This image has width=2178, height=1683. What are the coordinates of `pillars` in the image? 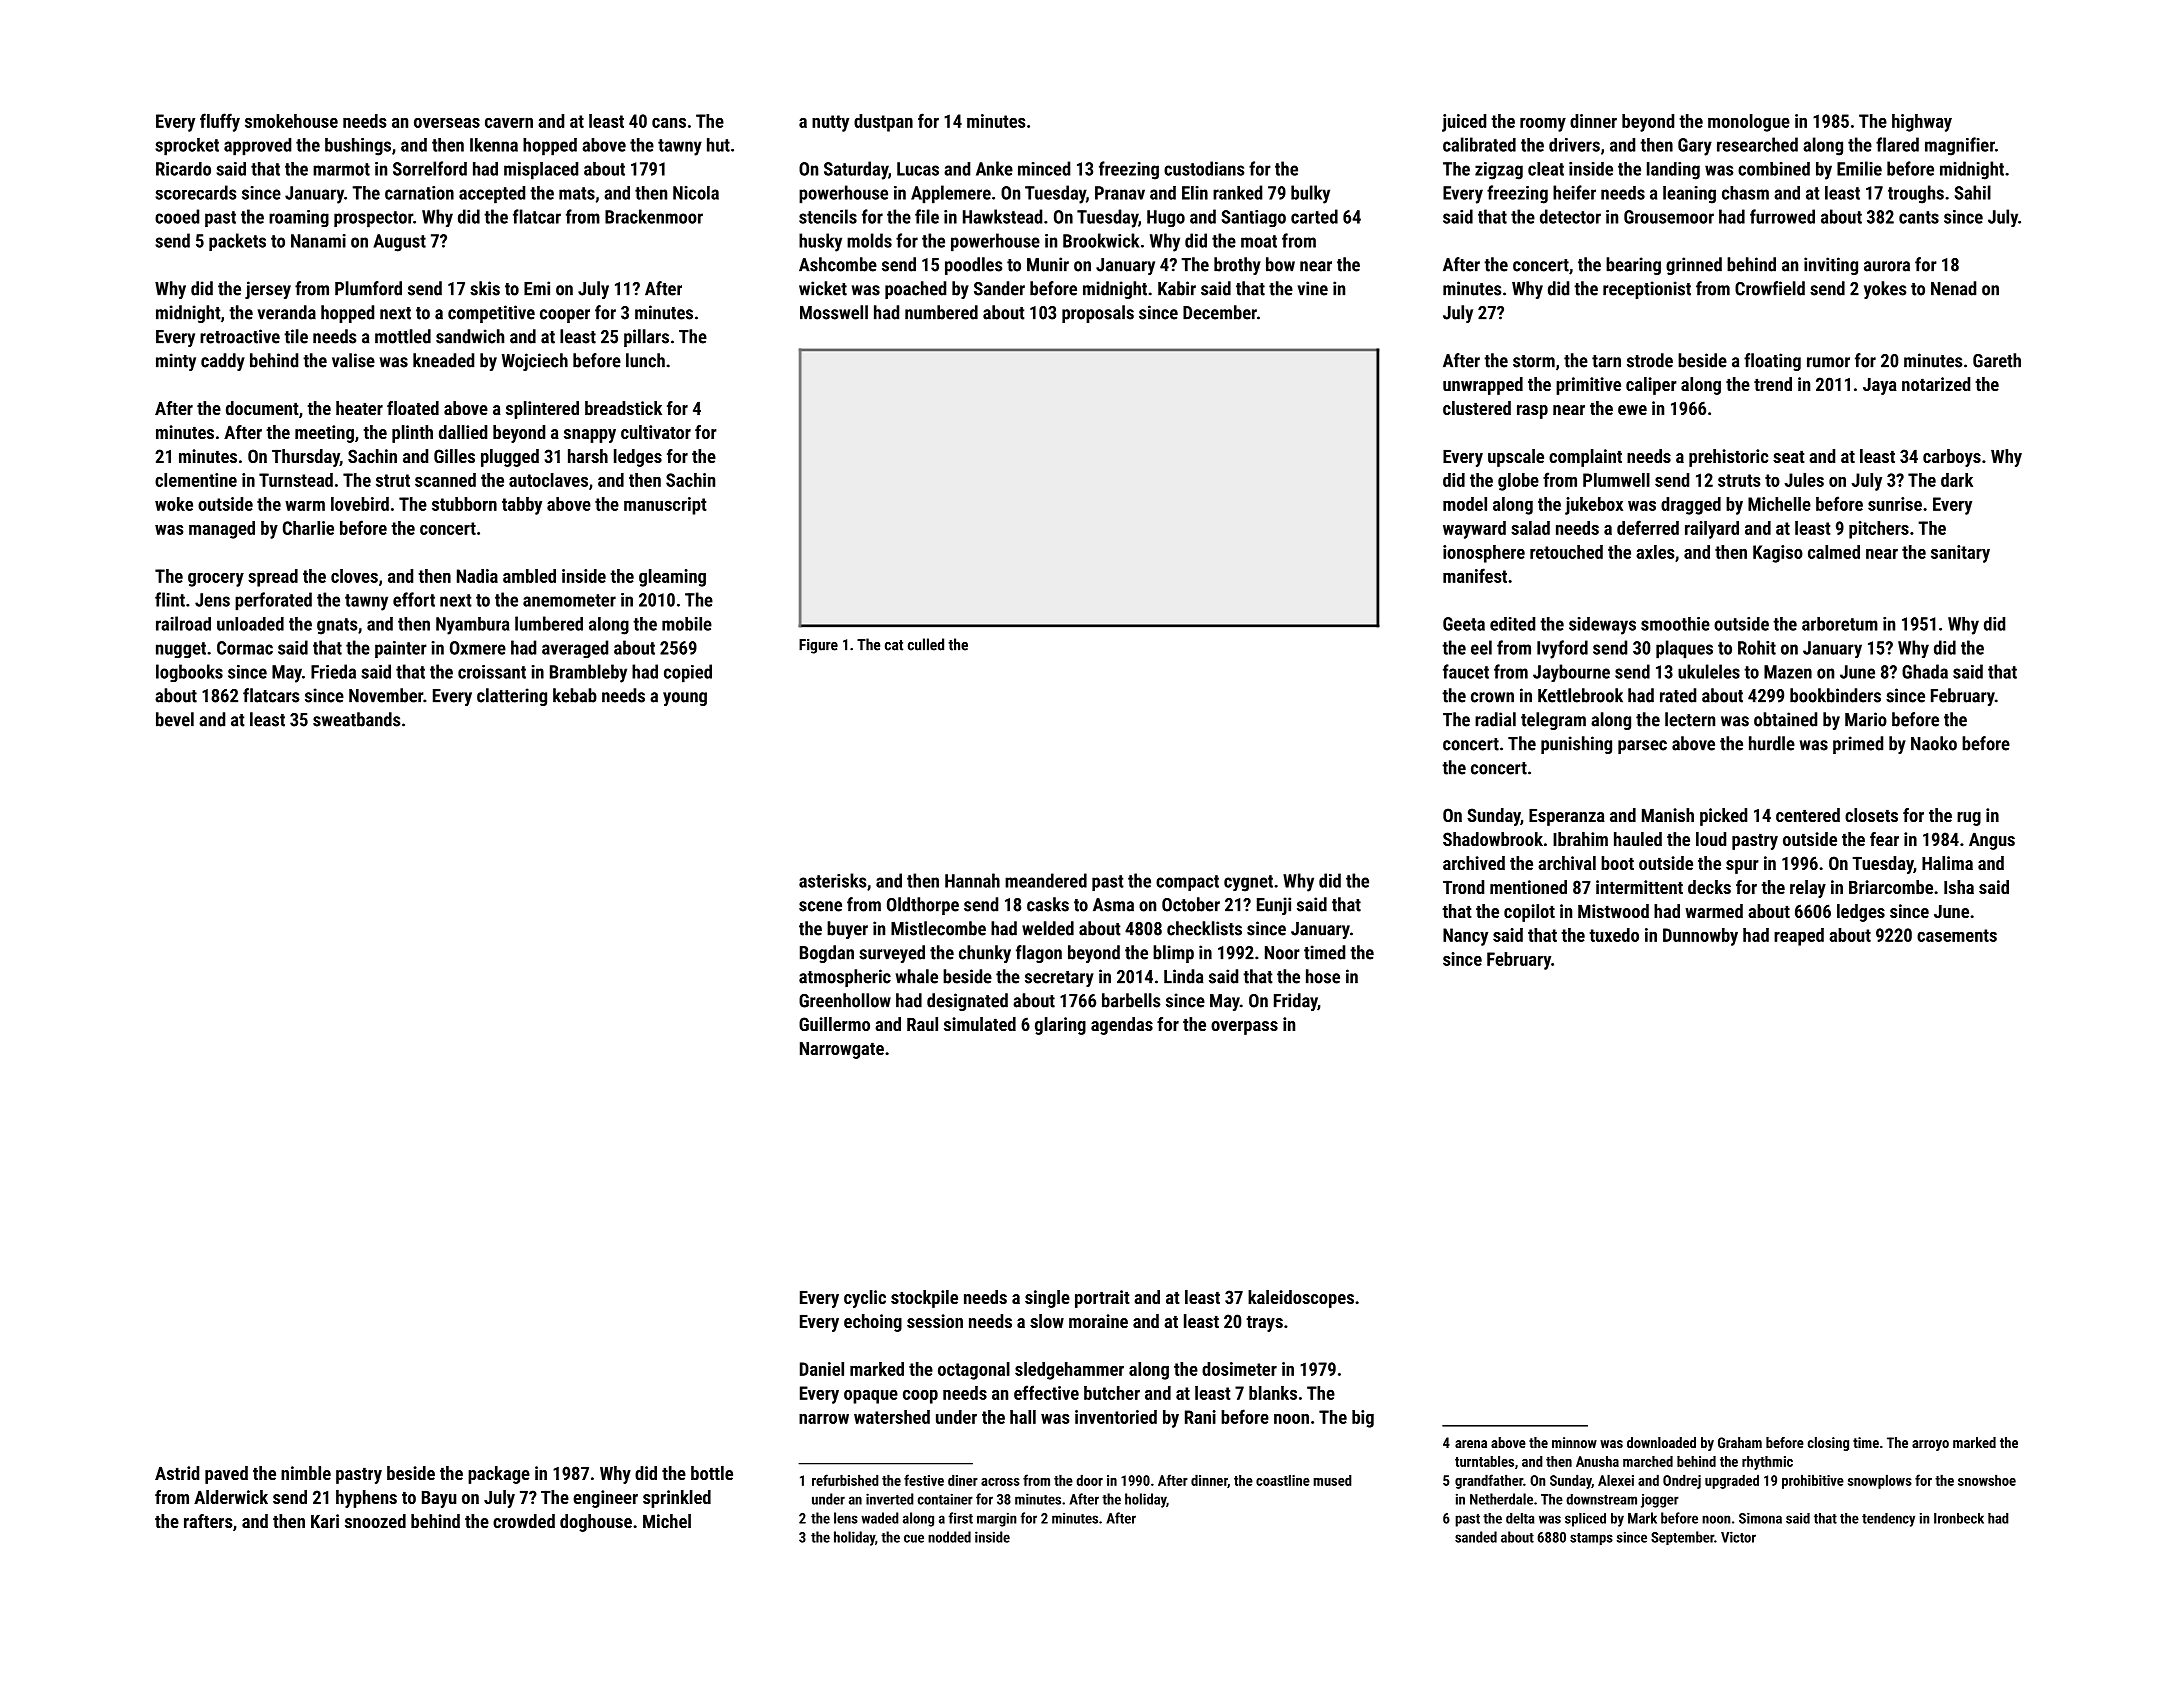 It's located at (646, 338).
